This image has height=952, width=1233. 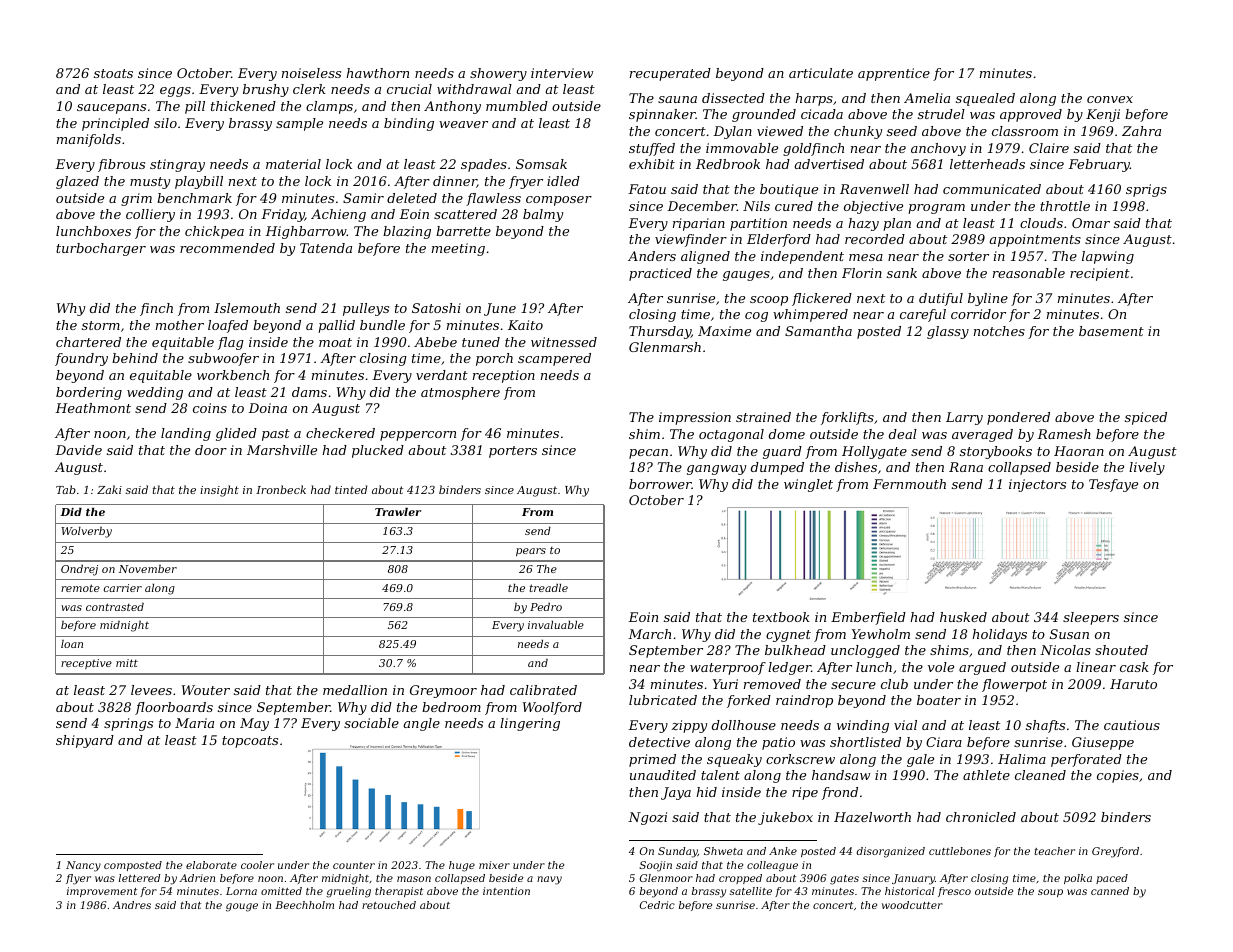 What do you see at coordinates (1091, 618) in the image?
I see `sleepers` at bounding box center [1091, 618].
